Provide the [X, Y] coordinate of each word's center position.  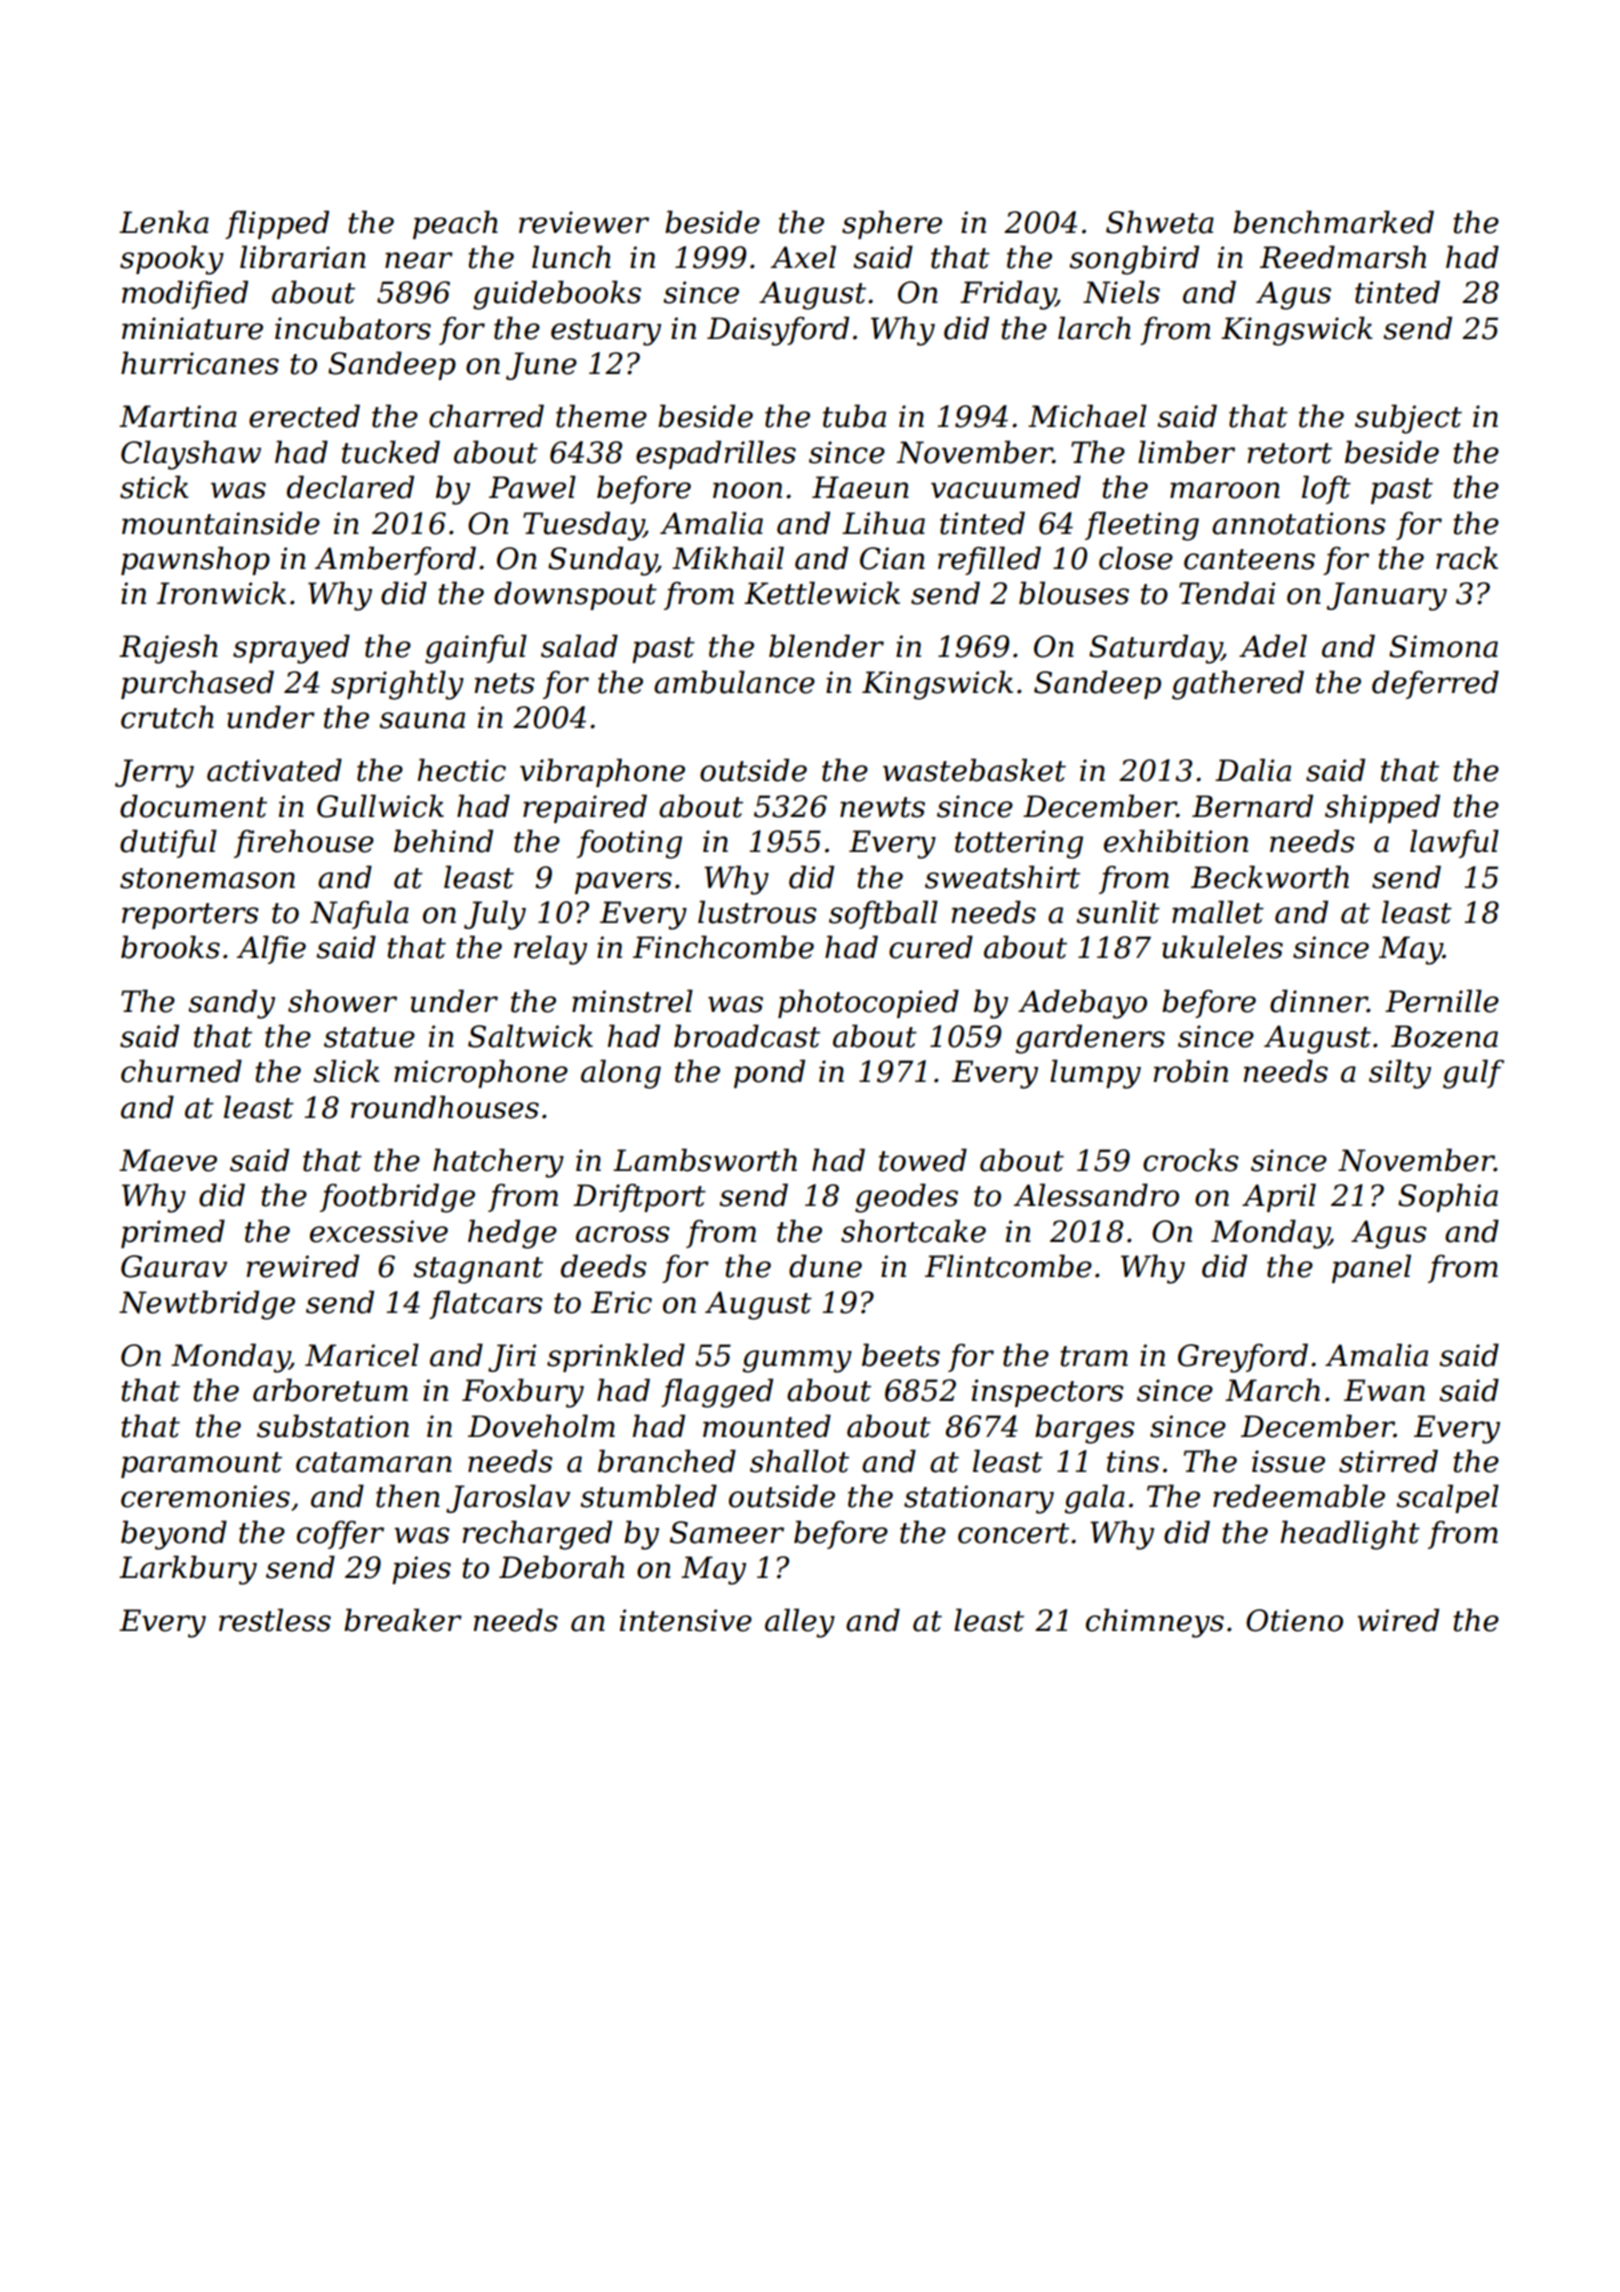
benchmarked [1333, 222]
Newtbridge [207, 1305]
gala [1095, 1499]
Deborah [561, 1567]
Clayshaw [191, 455]
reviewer [584, 222]
